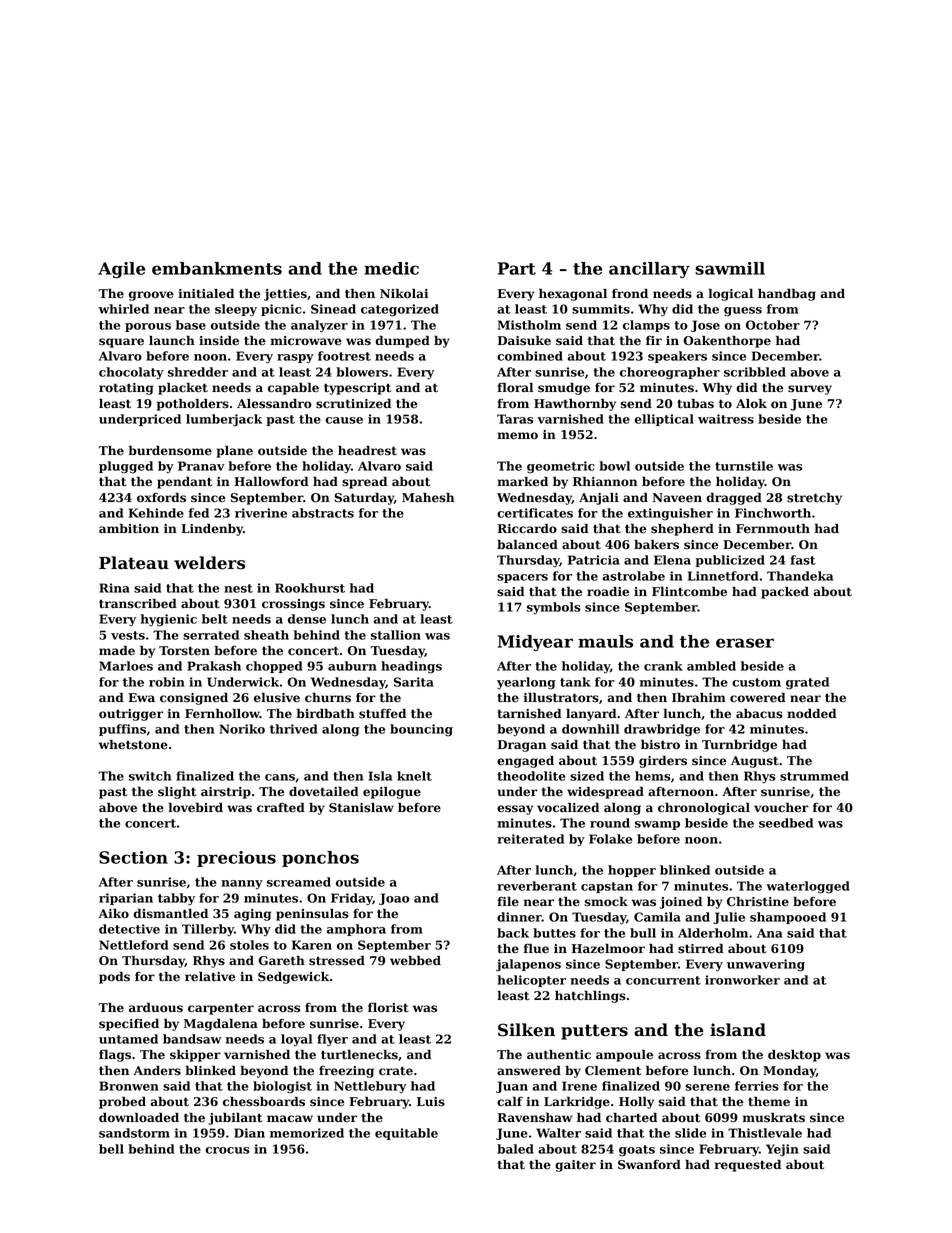 The height and width of the image is (1233, 952). Describe the element at coordinates (217, 268) in the image. I see `embankments` at that location.
